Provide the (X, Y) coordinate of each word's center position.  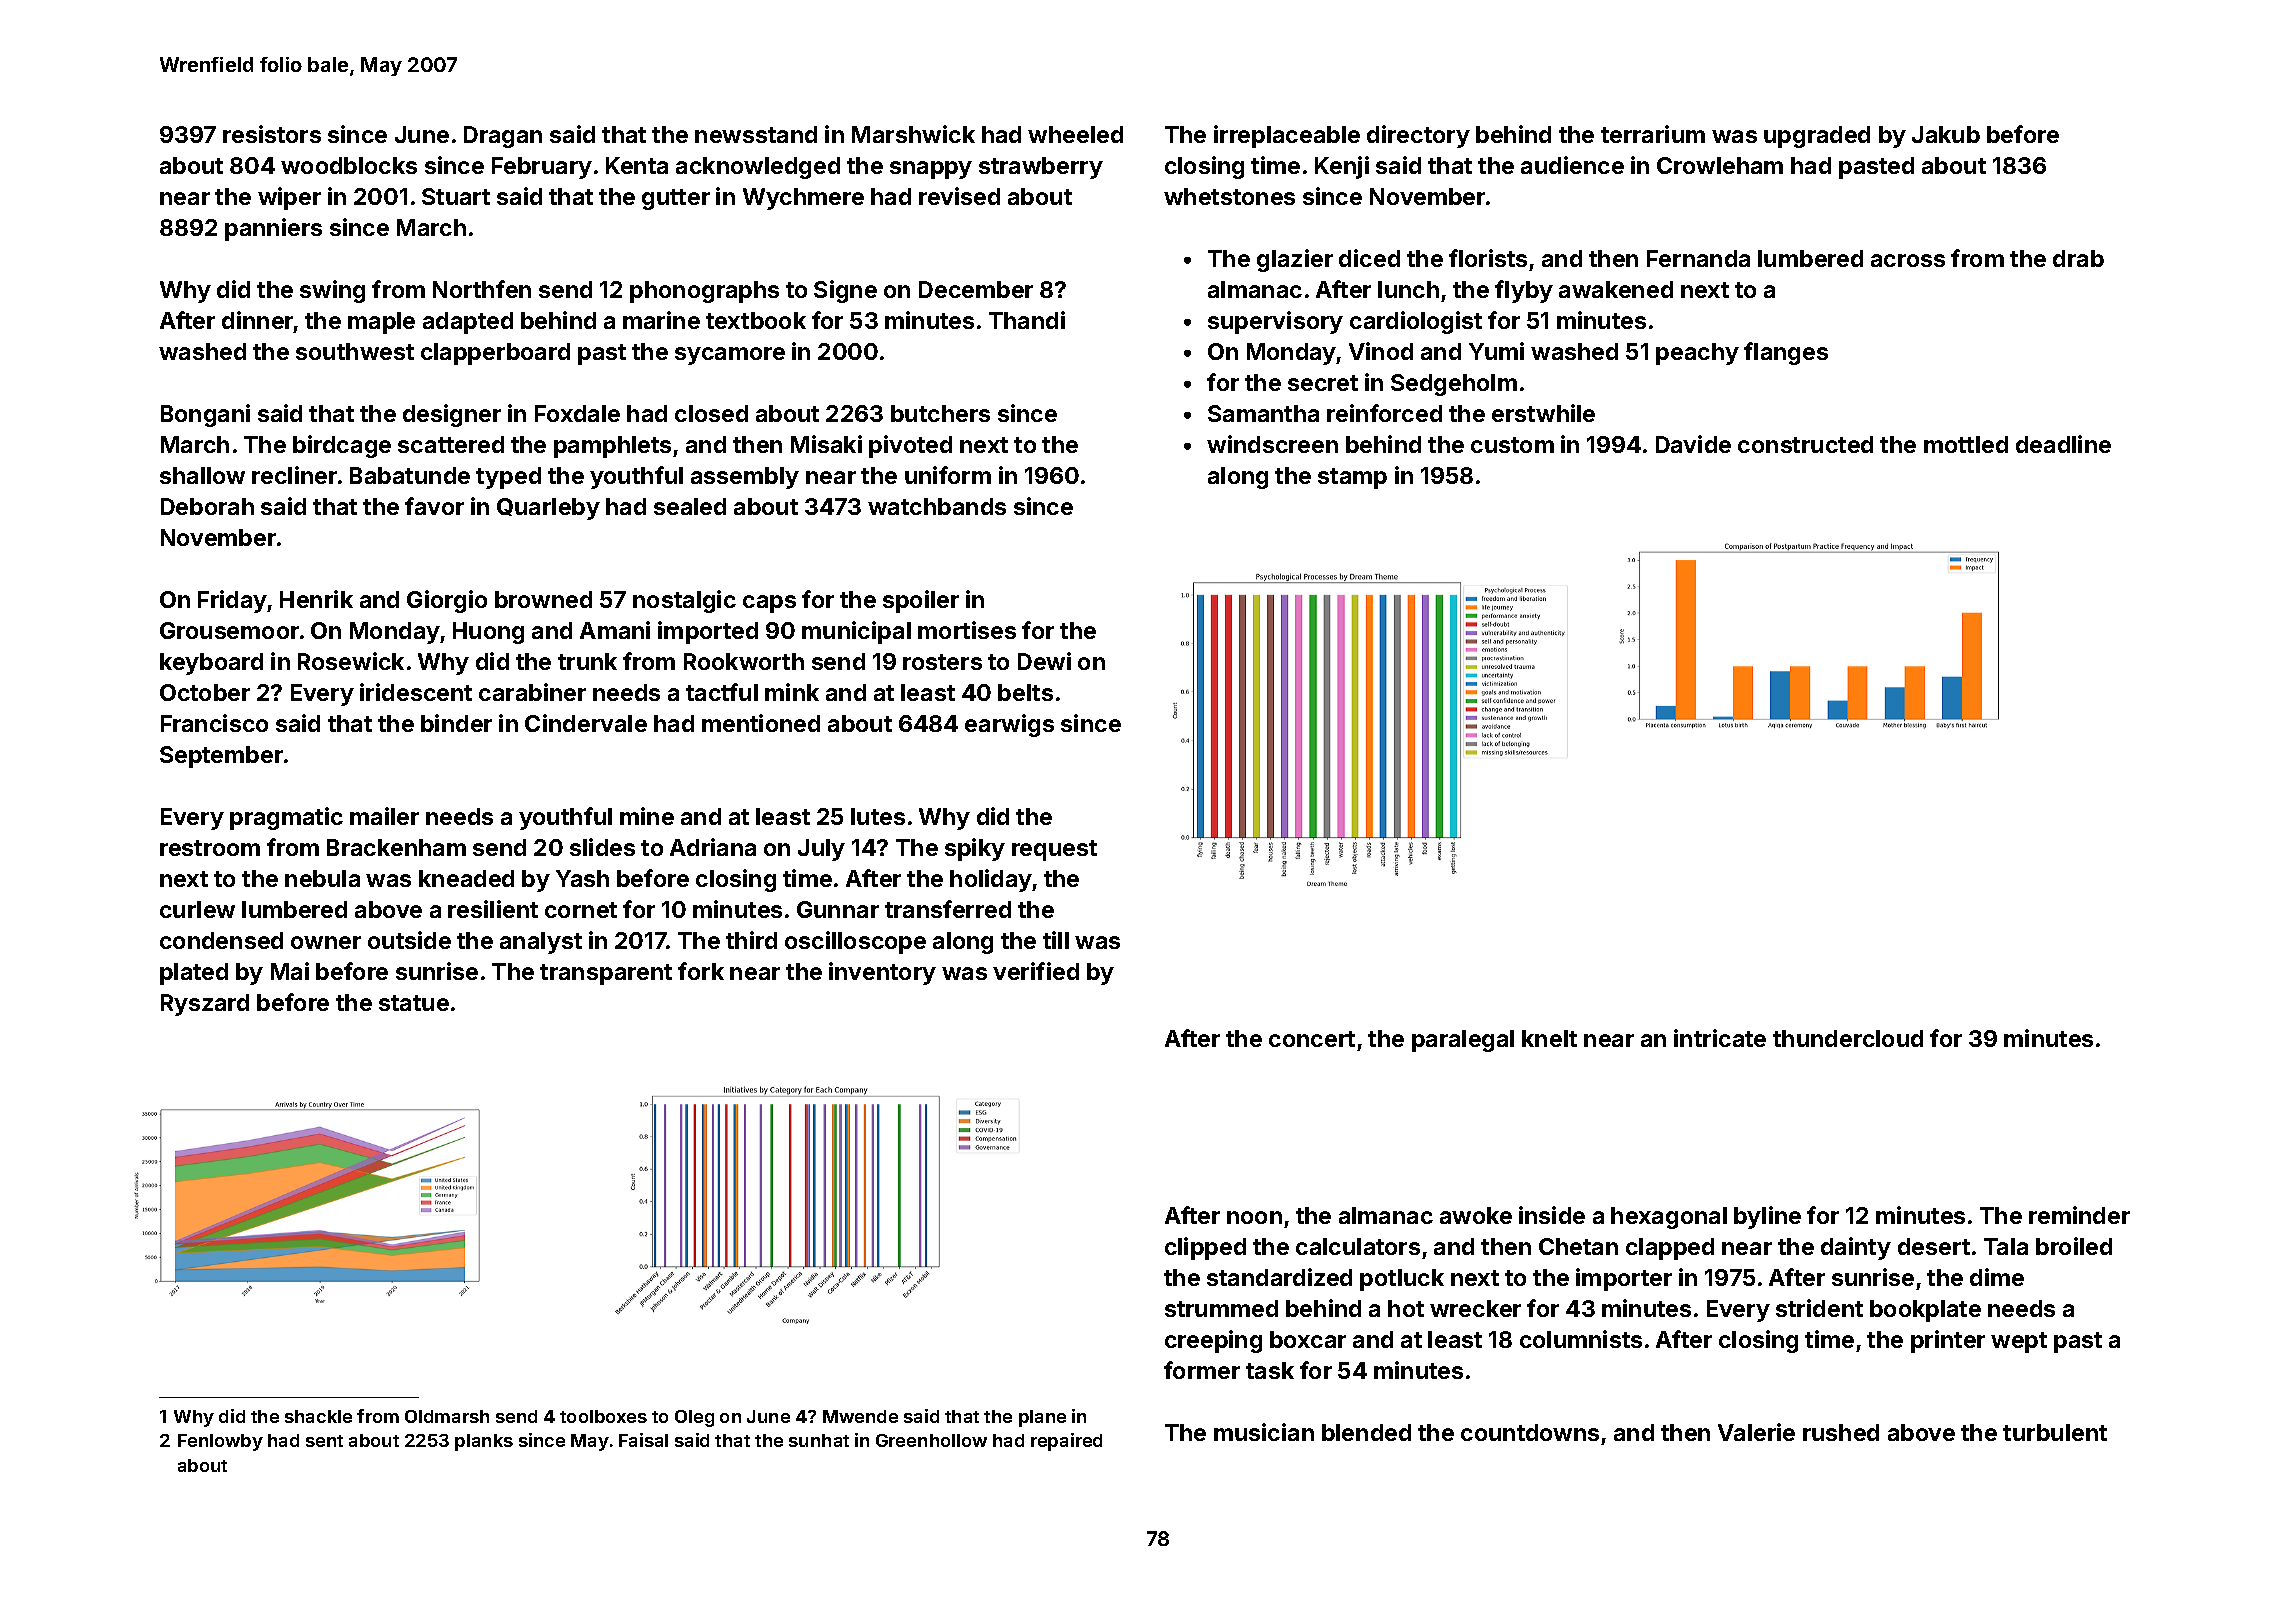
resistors (272, 134)
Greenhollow (931, 1440)
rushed (1841, 1432)
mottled (1966, 444)
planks (484, 1442)
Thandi (1027, 320)
